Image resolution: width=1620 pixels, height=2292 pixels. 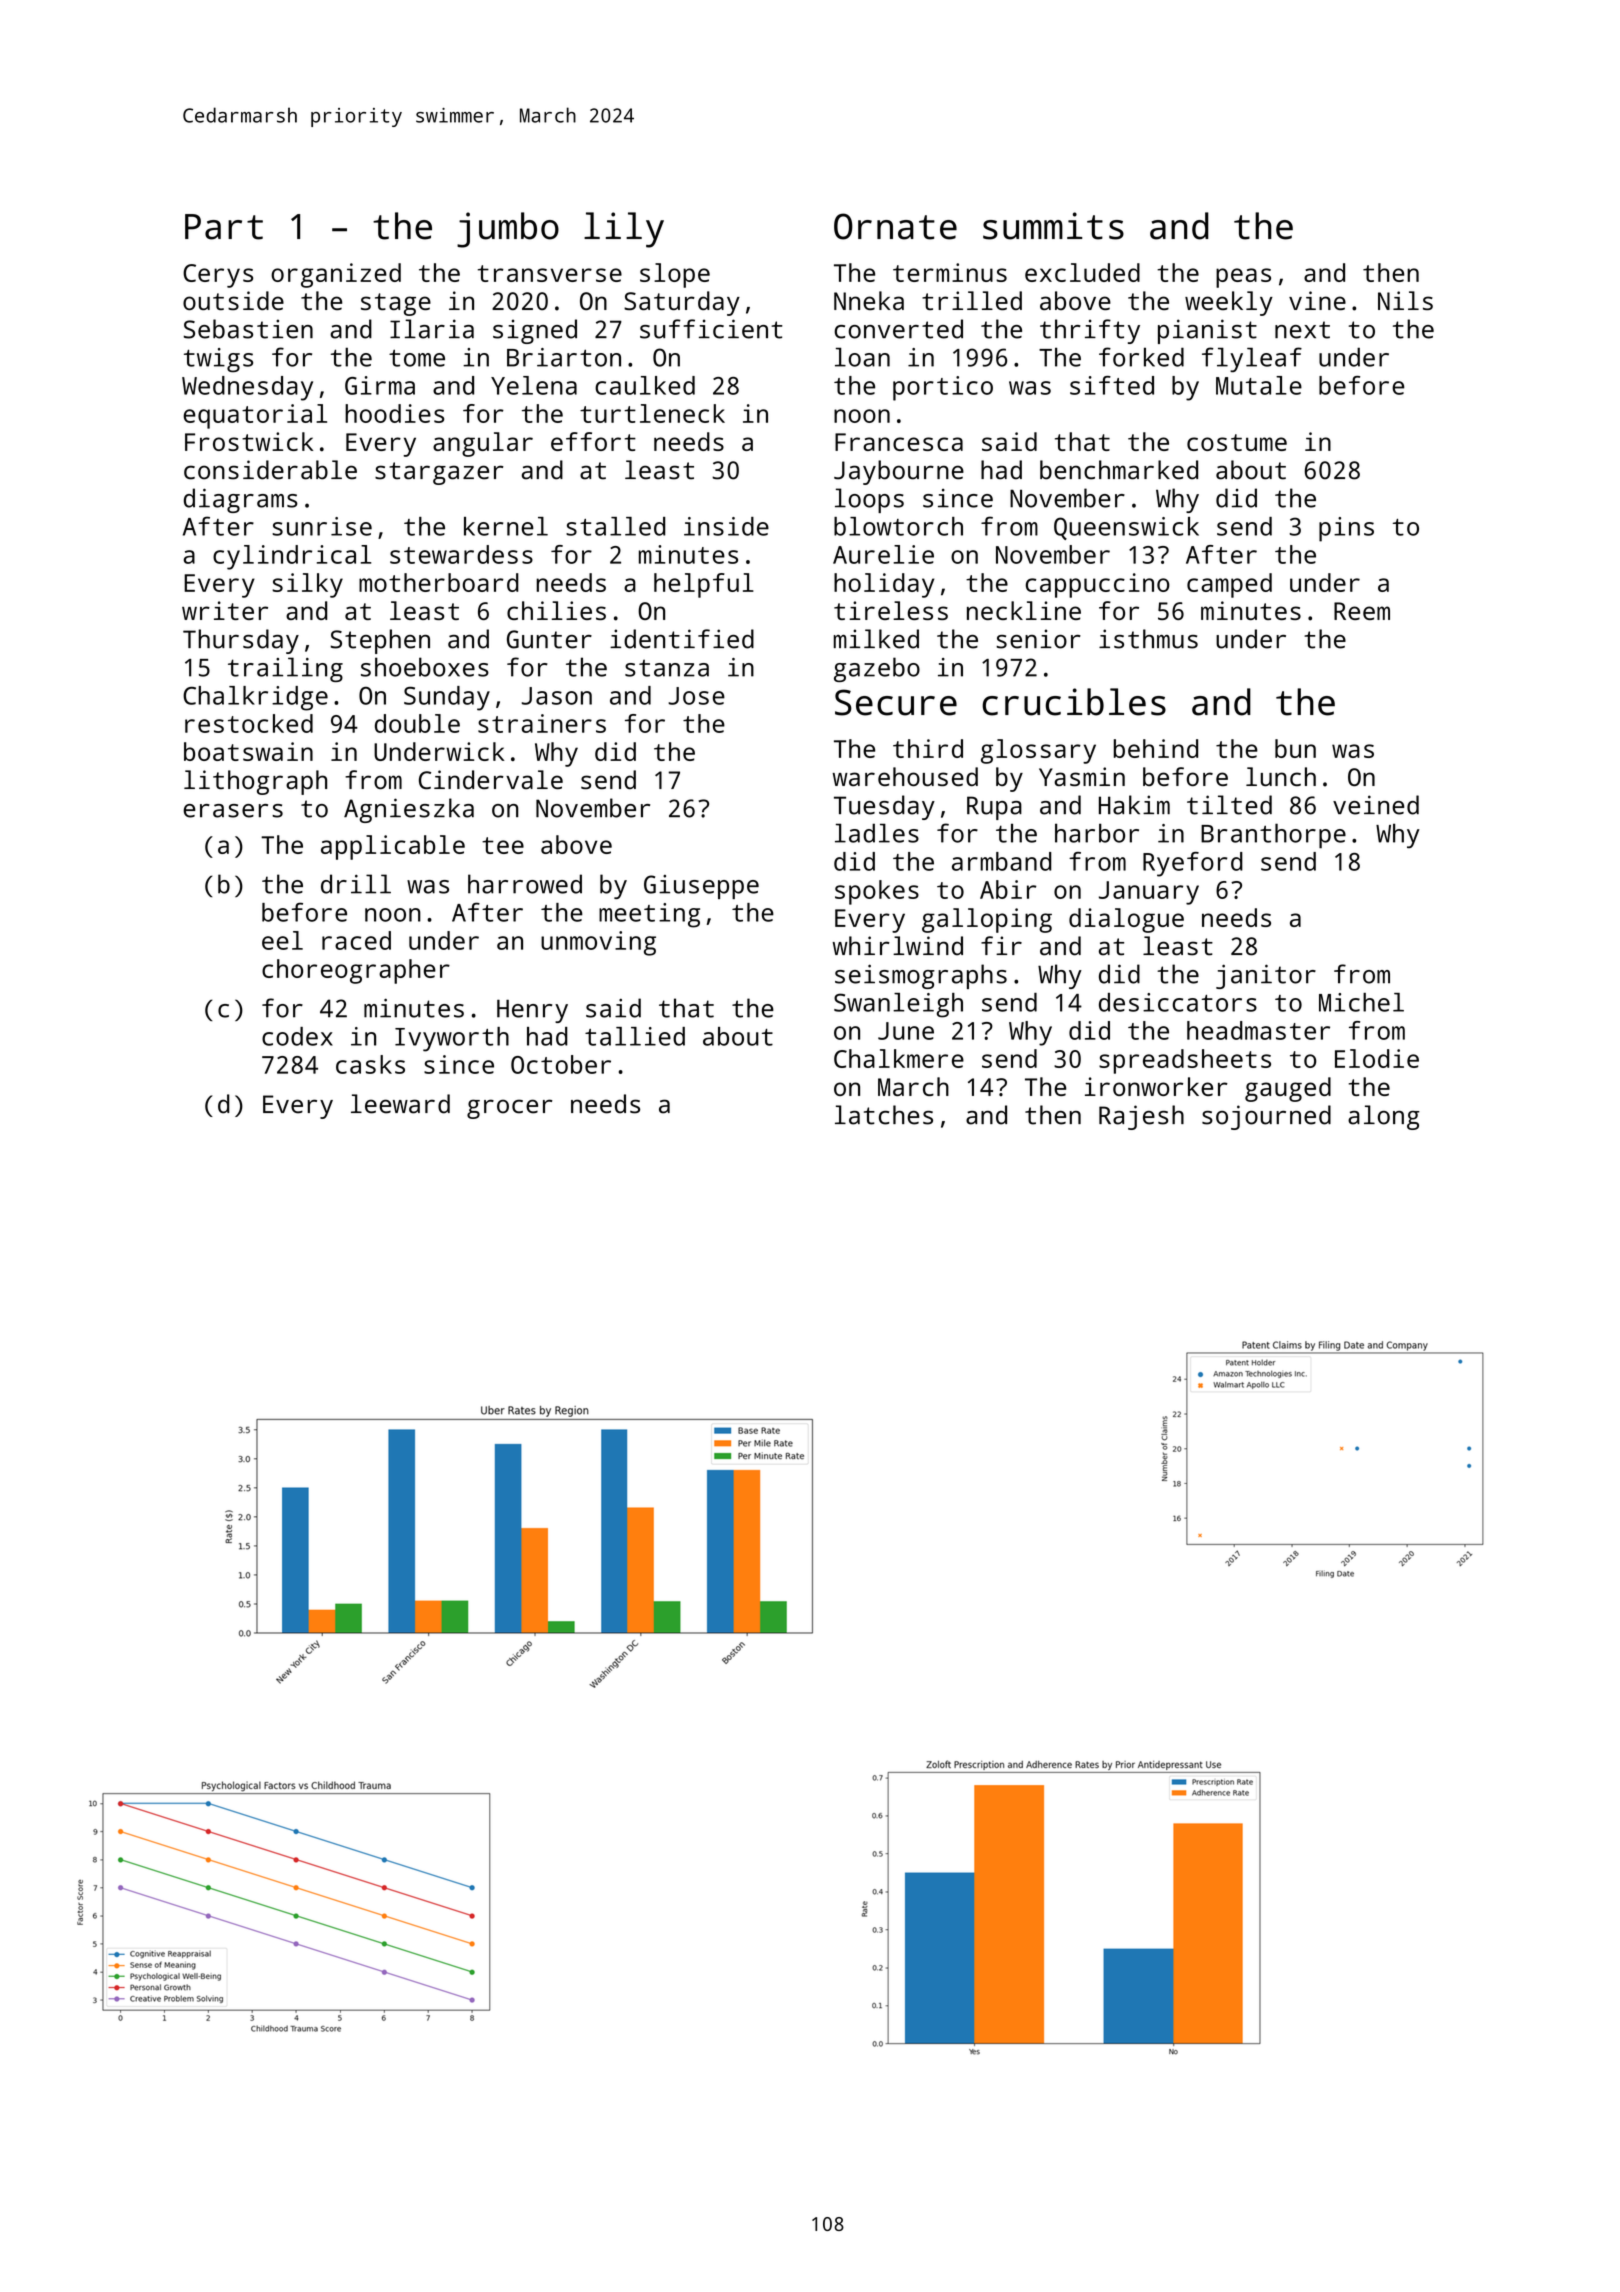 I want to click on eel, so click(x=282, y=940).
